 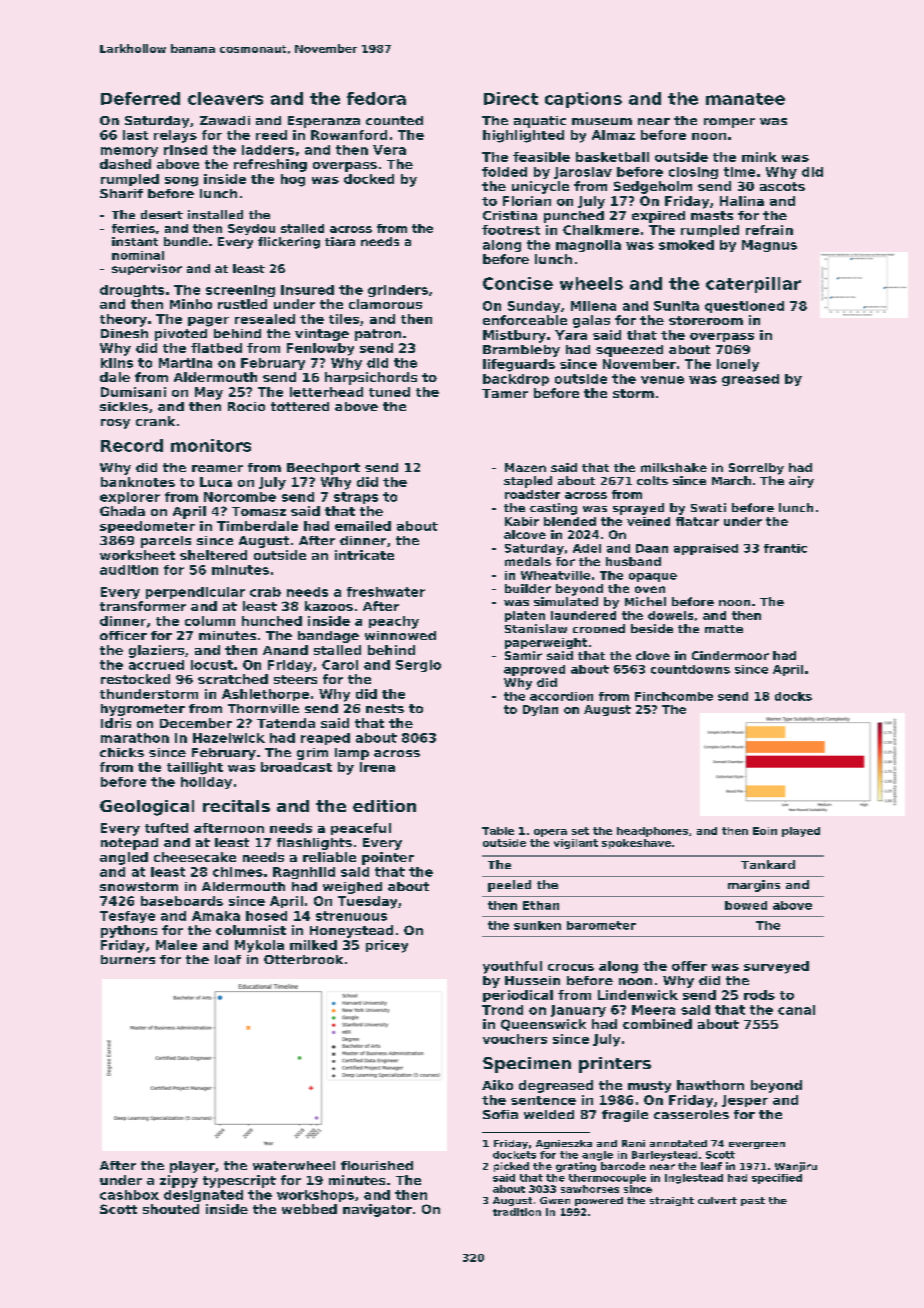 What do you see at coordinates (238, 872) in the document?
I see `chimes` at bounding box center [238, 872].
